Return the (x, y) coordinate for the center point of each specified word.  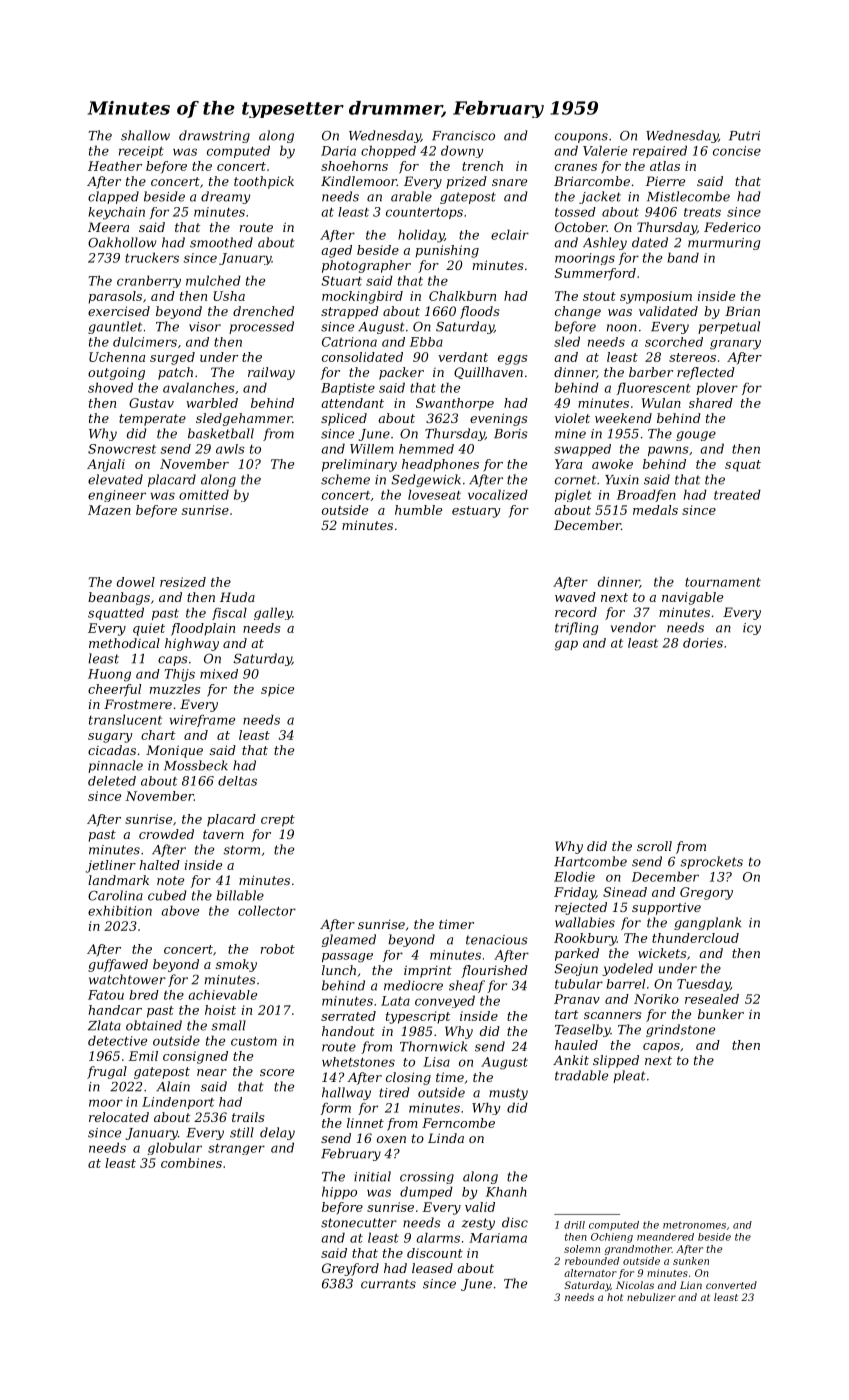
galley (273, 613)
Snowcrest (122, 449)
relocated (119, 1117)
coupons (581, 138)
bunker (721, 1014)
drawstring (214, 136)
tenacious (497, 940)
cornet (575, 480)
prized (466, 182)
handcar (115, 1010)
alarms (438, 1237)
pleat (629, 1076)
